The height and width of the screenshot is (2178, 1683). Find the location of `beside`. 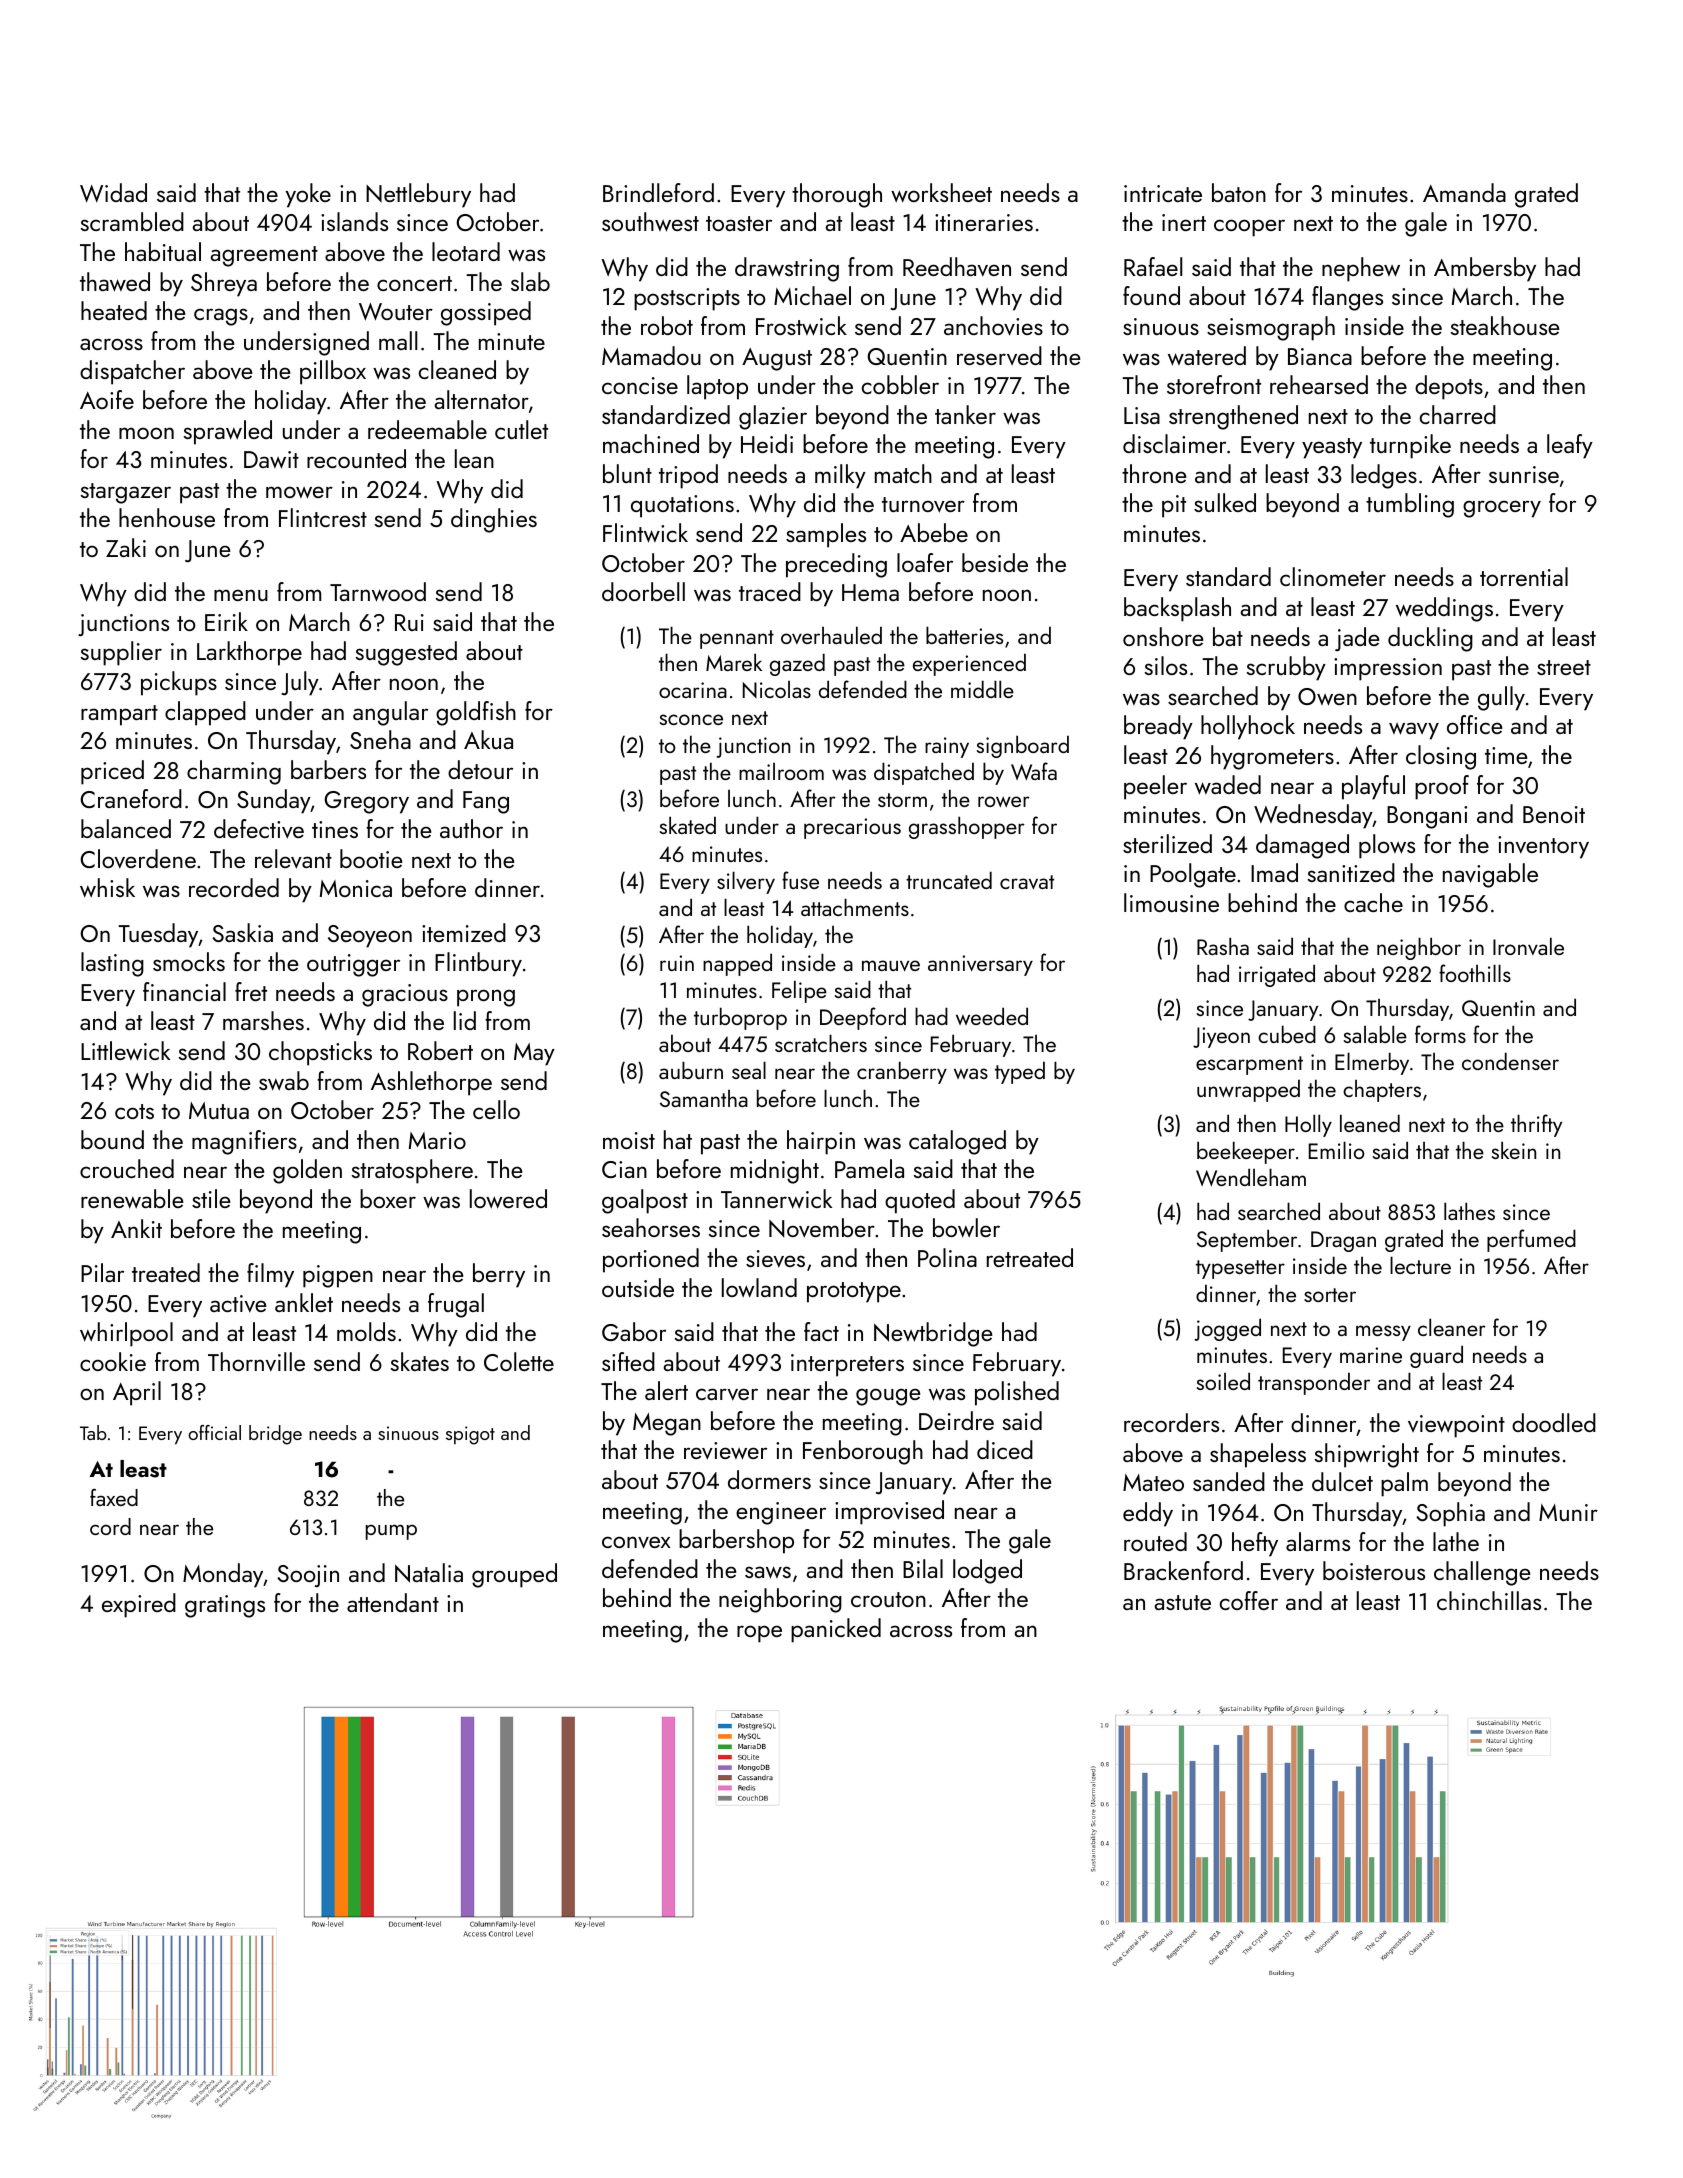

beside is located at coordinates (995, 562).
